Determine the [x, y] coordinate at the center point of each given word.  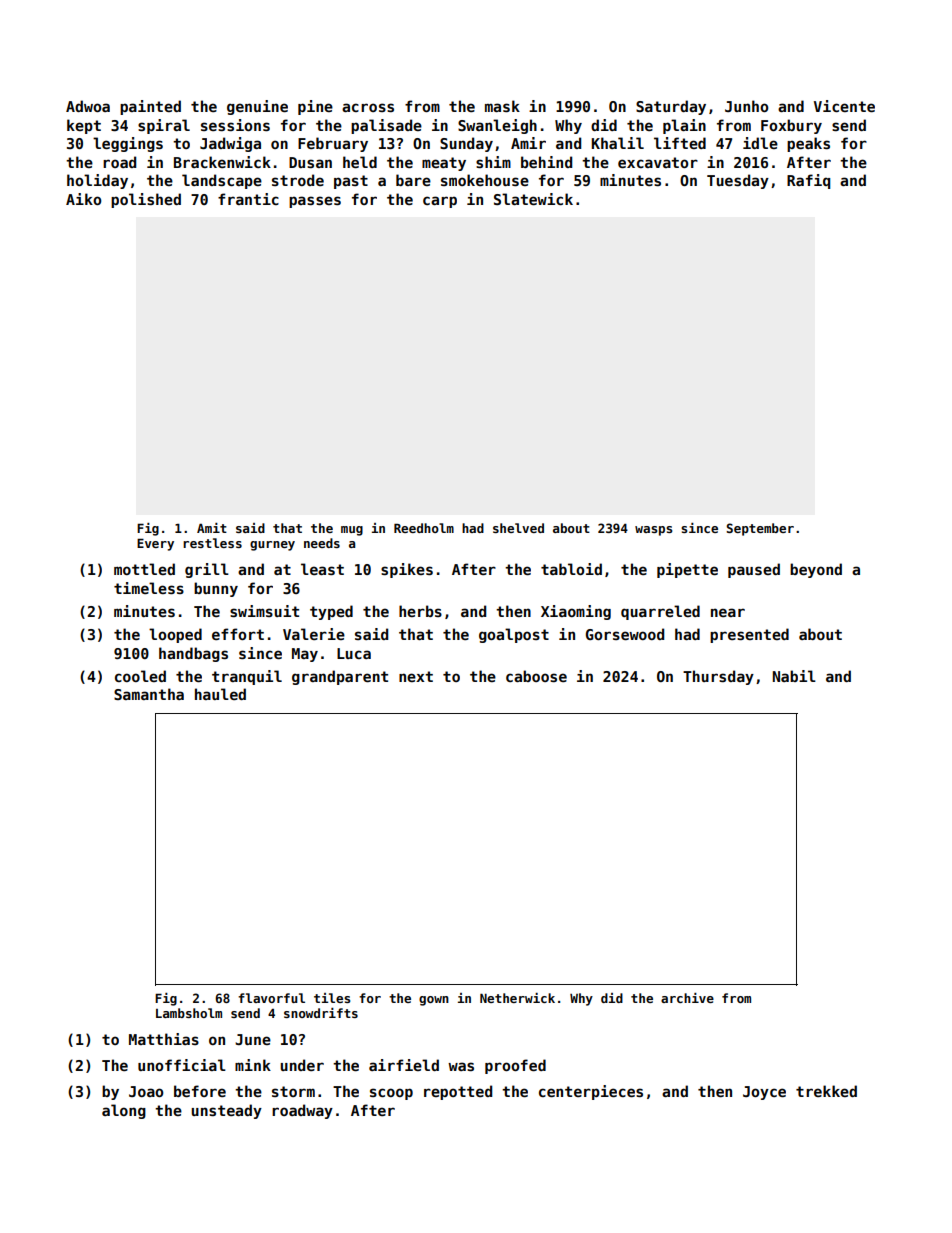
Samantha [149, 694]
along [124, 1111]
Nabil [794, 676]
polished [146, 200]
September [760, 529]
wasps [653, 531]
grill [207, 570]
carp [440, 202]
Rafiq [808, 181]
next [416, 676]
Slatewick [533, 199]
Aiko [83, 199]
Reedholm [424, 528]
